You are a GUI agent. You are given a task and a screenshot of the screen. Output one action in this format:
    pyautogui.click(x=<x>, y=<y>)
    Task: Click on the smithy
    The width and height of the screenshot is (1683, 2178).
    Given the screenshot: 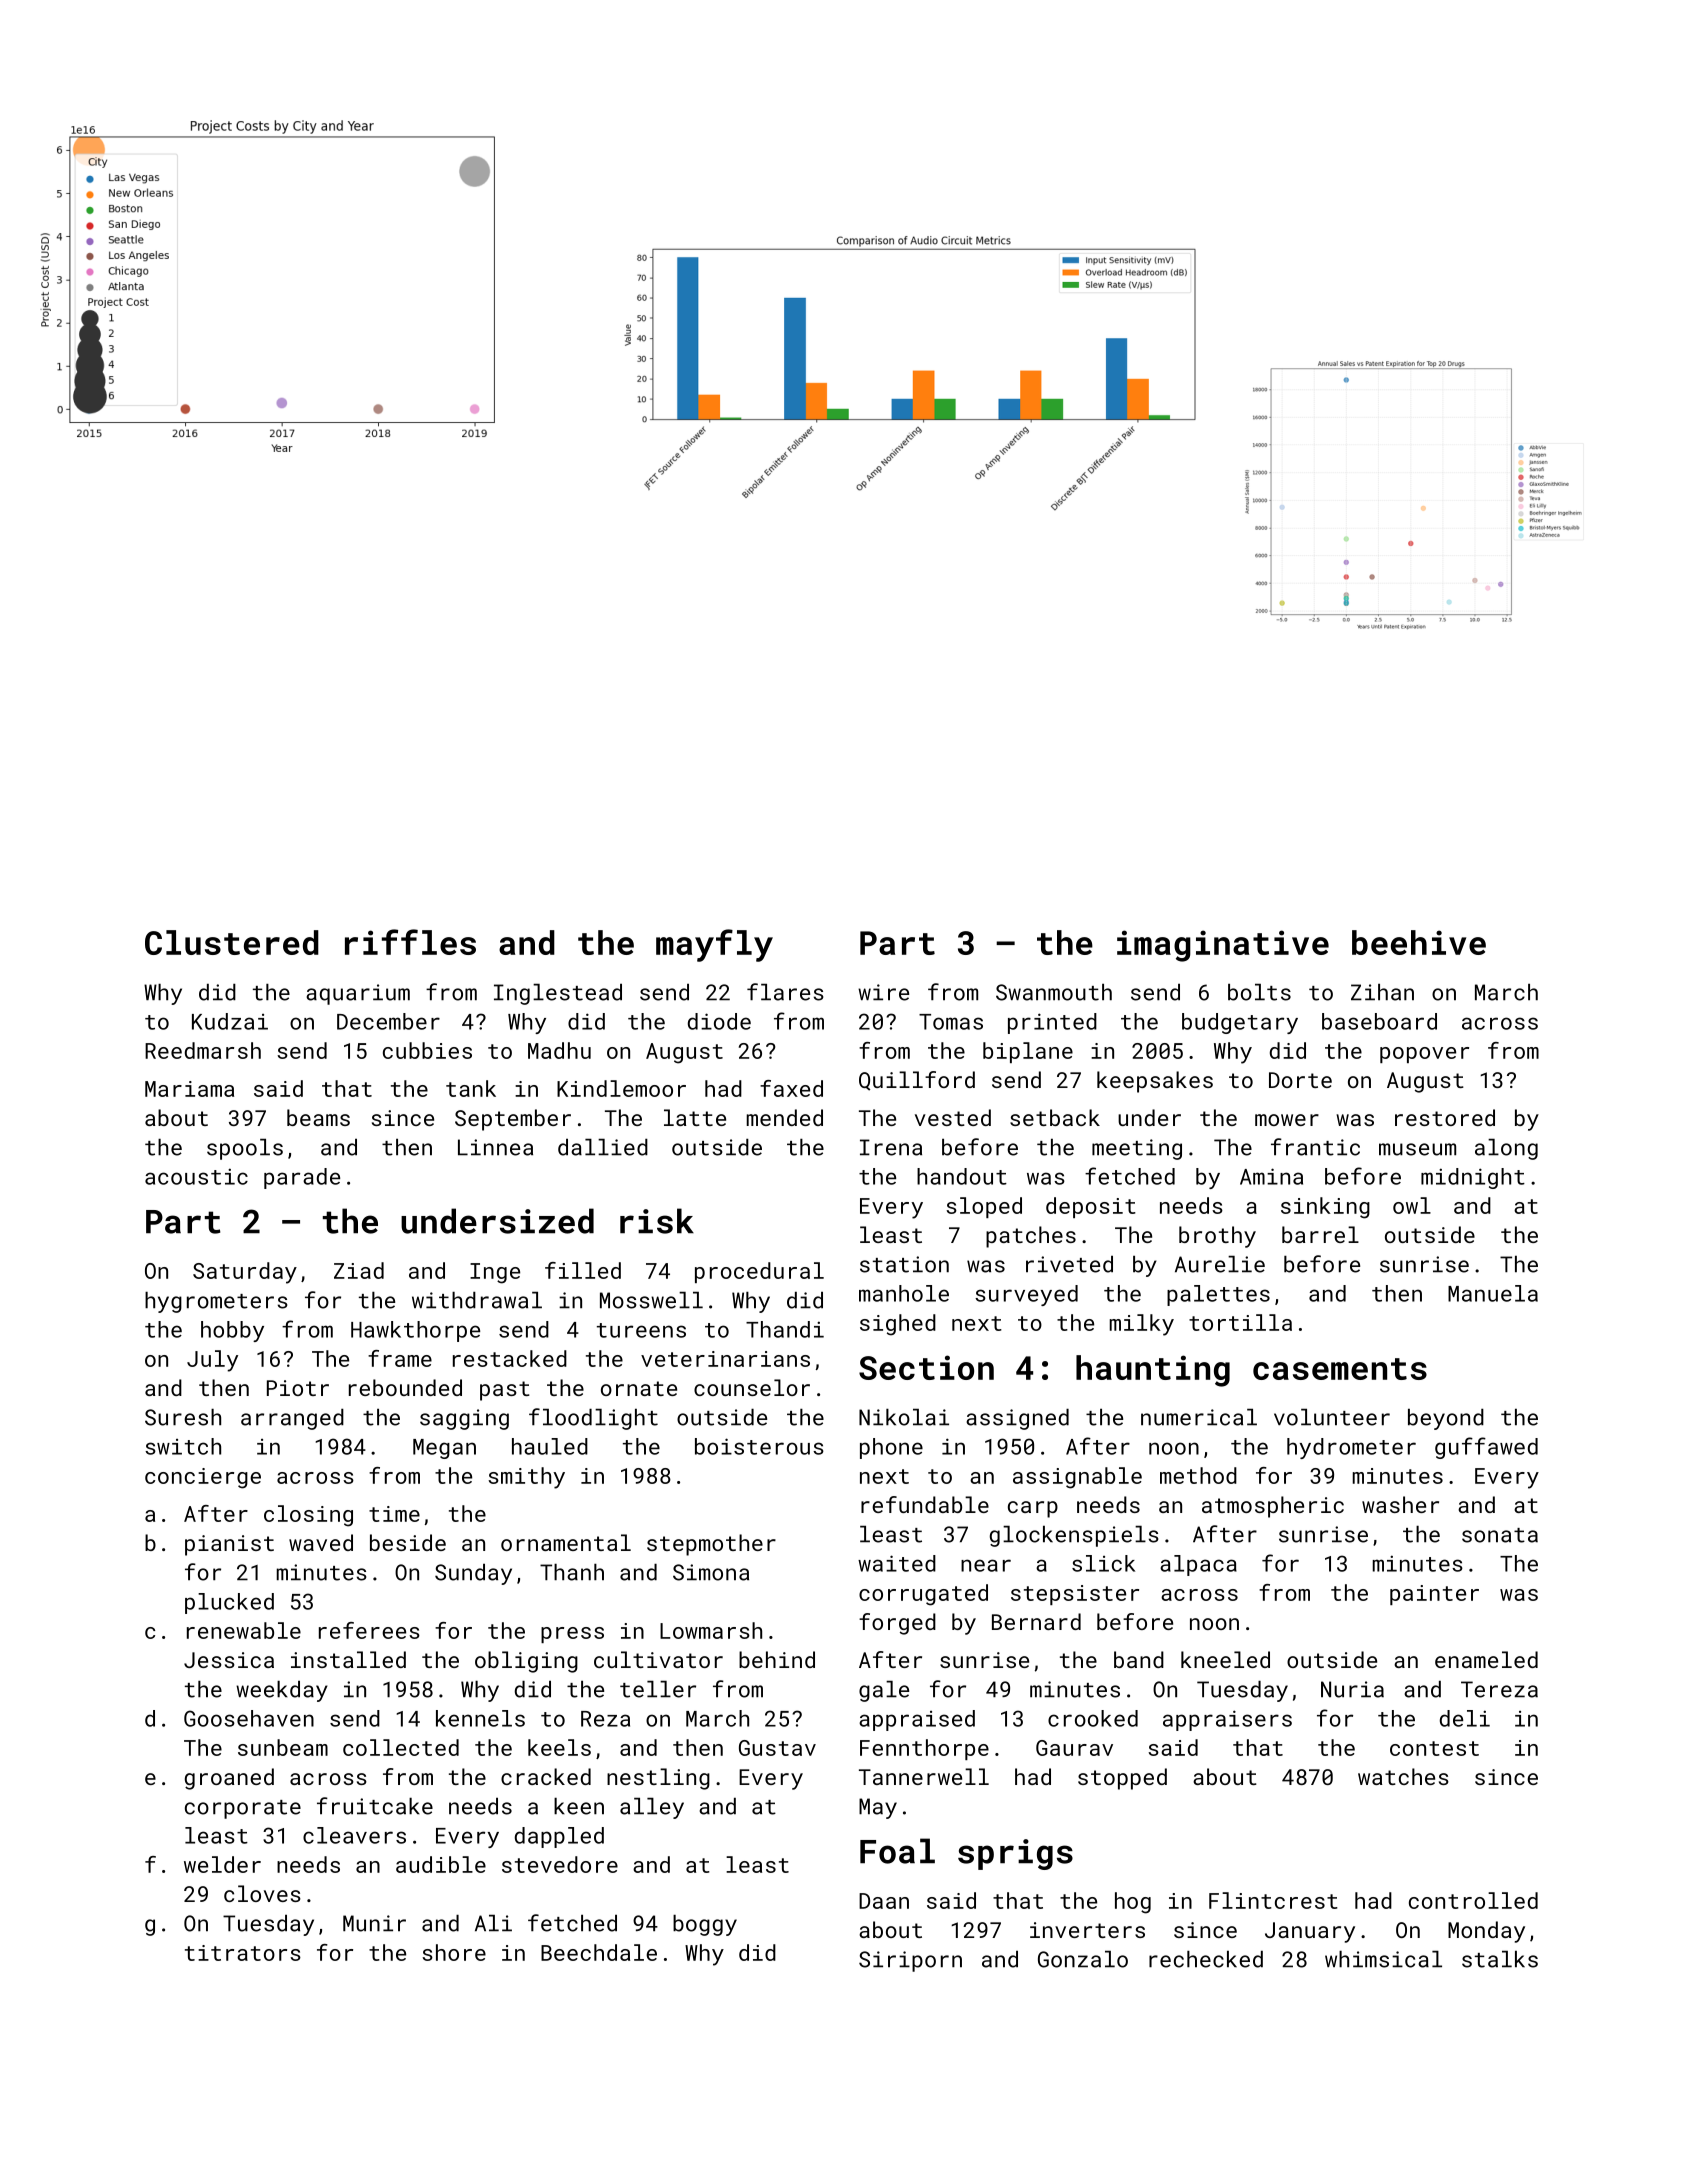 What is the action you would take?
    pyautogui.click(x=526, y=1478)
